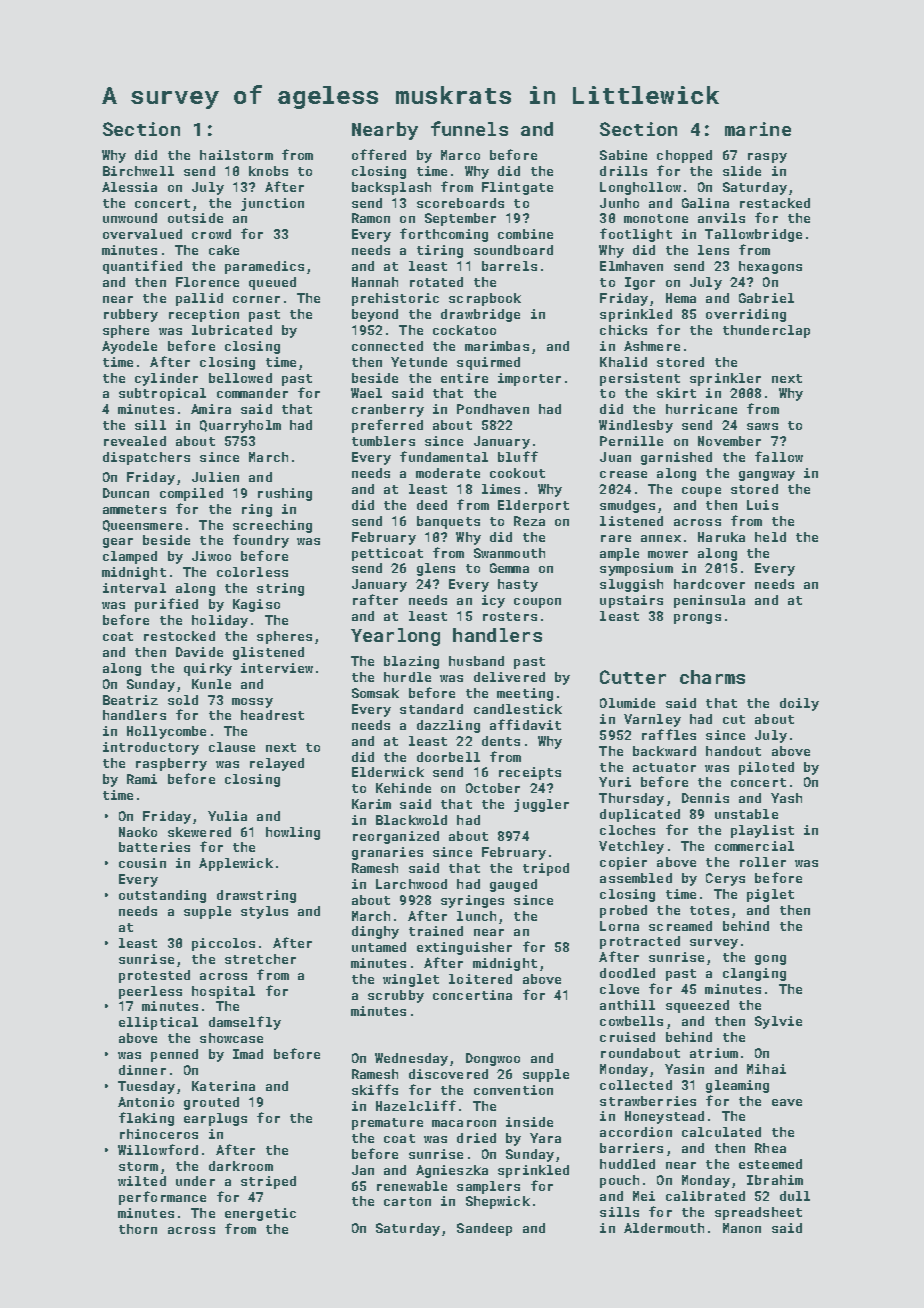 The height and width of the page is (1308, 924). What do you see at coordinates (138, 1229) in the page?
I see `thorn` at bounding box center [138, 1229].
